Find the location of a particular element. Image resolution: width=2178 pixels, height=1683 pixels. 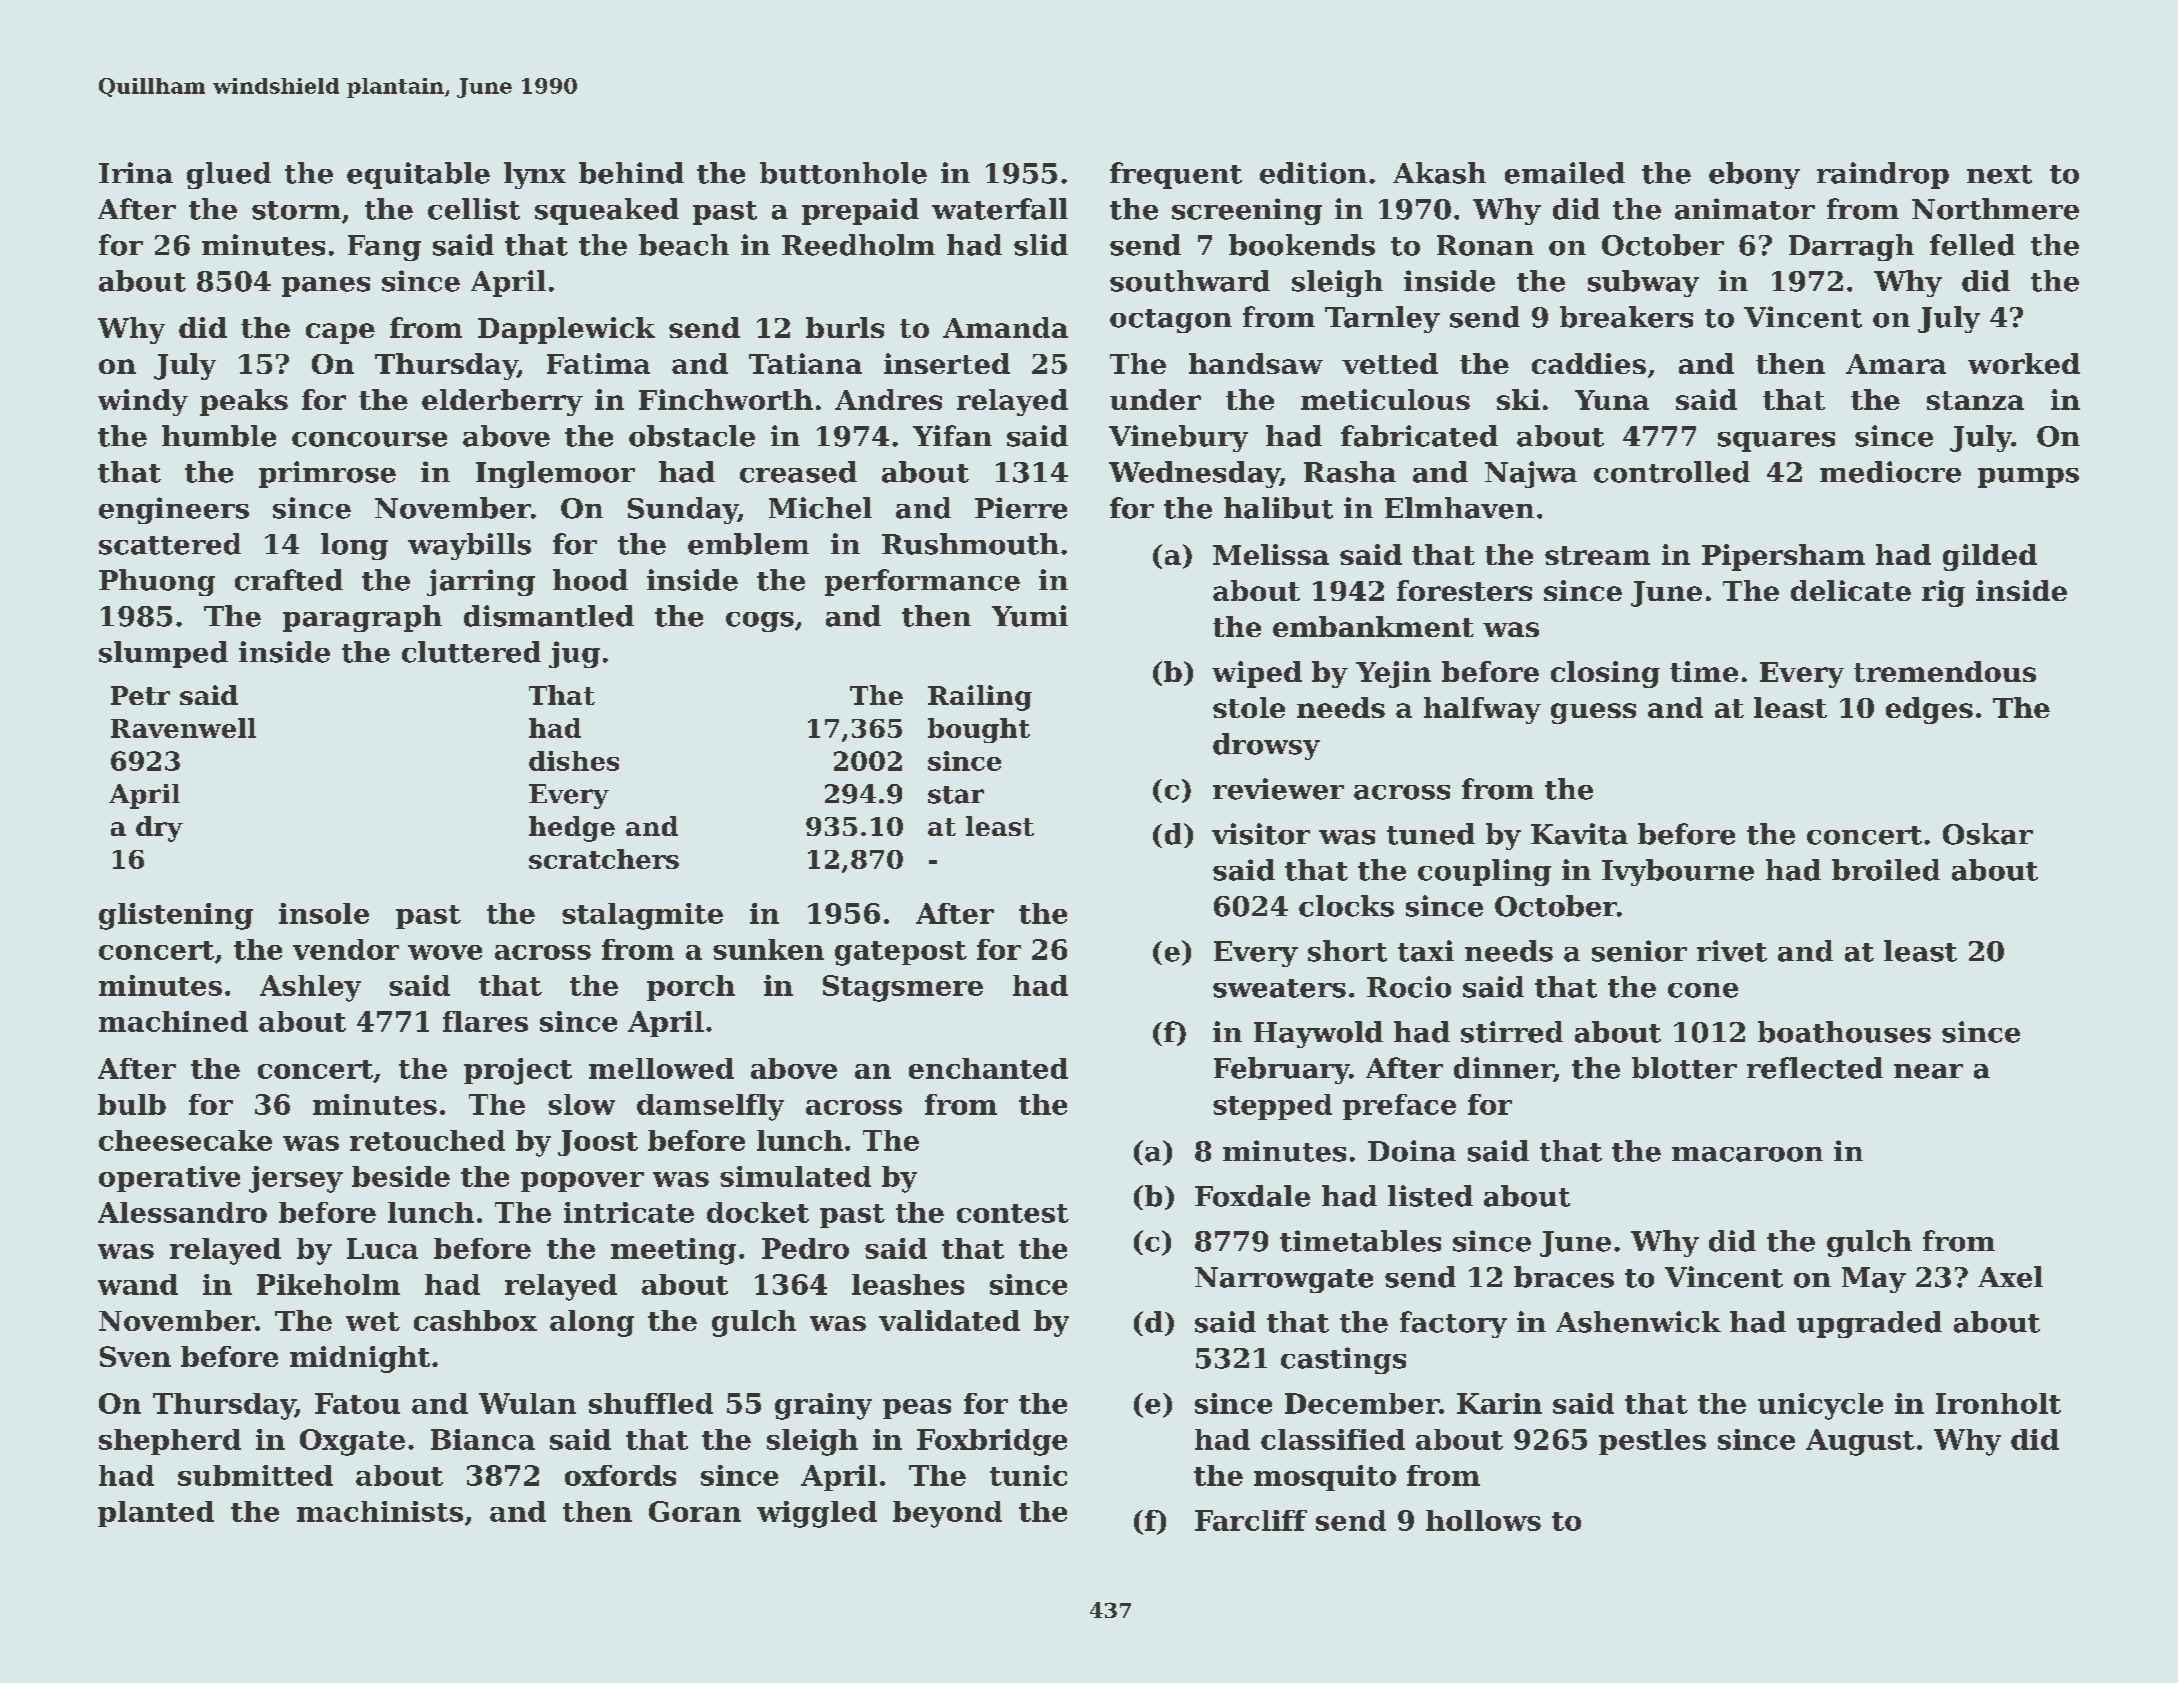

cape is located at coordinates (340, 333).
